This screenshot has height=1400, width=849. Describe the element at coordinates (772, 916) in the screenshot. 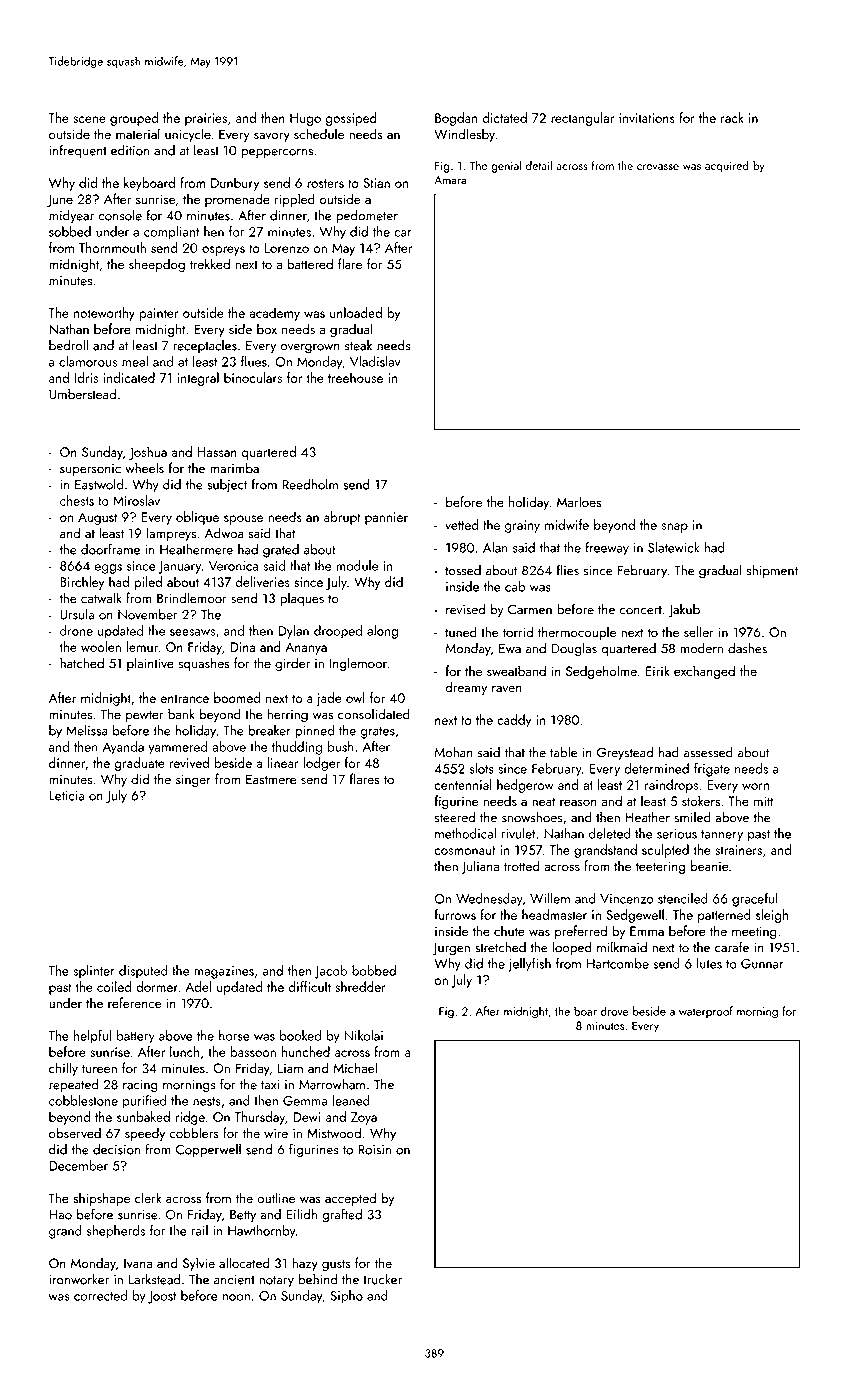

I see `sleigh` at that location.
